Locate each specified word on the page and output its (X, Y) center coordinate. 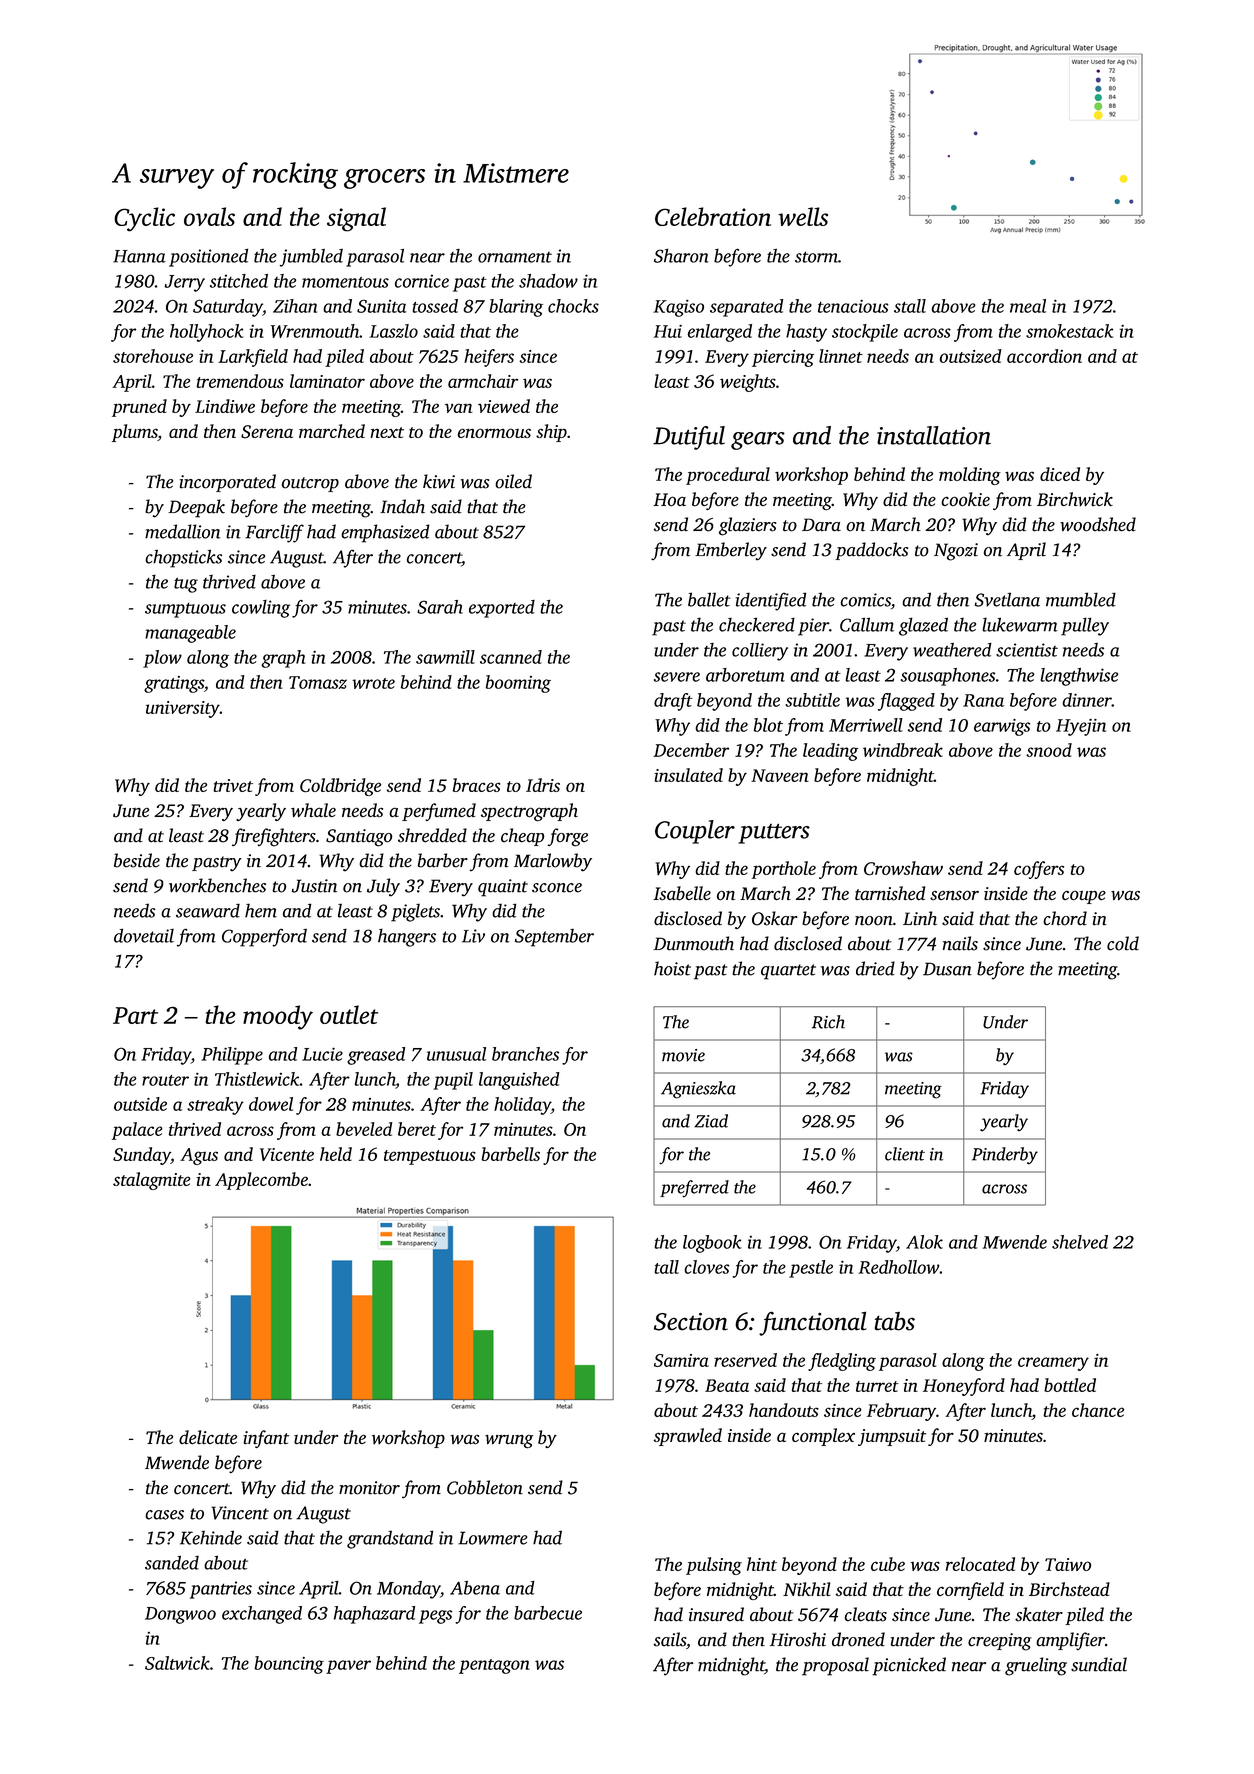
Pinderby (1005, 1155)
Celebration (713, 216)
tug (186, 585)
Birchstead (1069, 1589)
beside (137, 860)
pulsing (714, 1566)
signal (356, 219)
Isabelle (682, 893)
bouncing (289, 1665)
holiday (522, 1106)
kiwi (439, 481)
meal (1028, 306)
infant (266, 1439)
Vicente (287, 1154)
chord (1065, 918)
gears (758, 441)
